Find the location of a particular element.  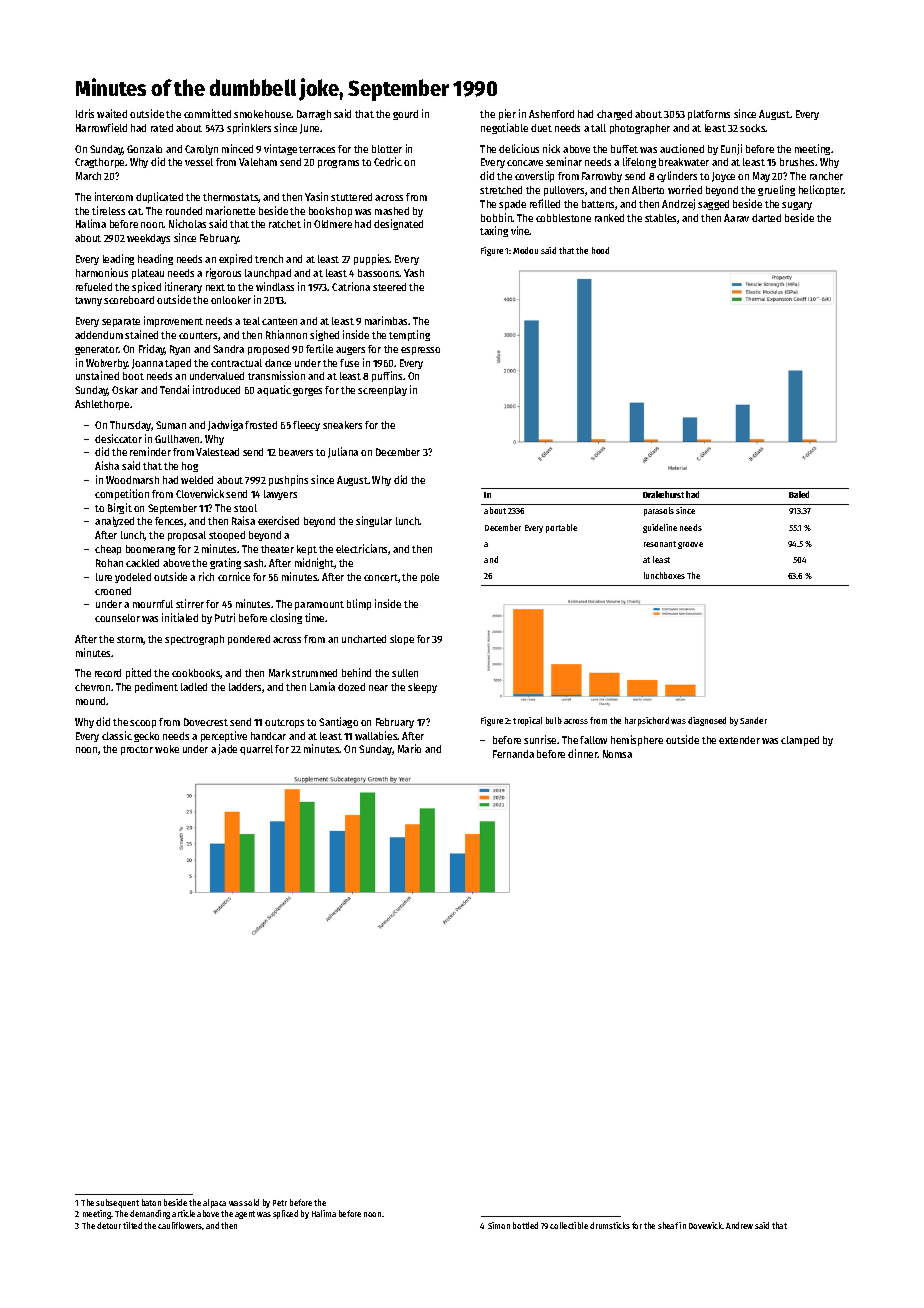

Nomsa is located at coordinates (617, 754).
